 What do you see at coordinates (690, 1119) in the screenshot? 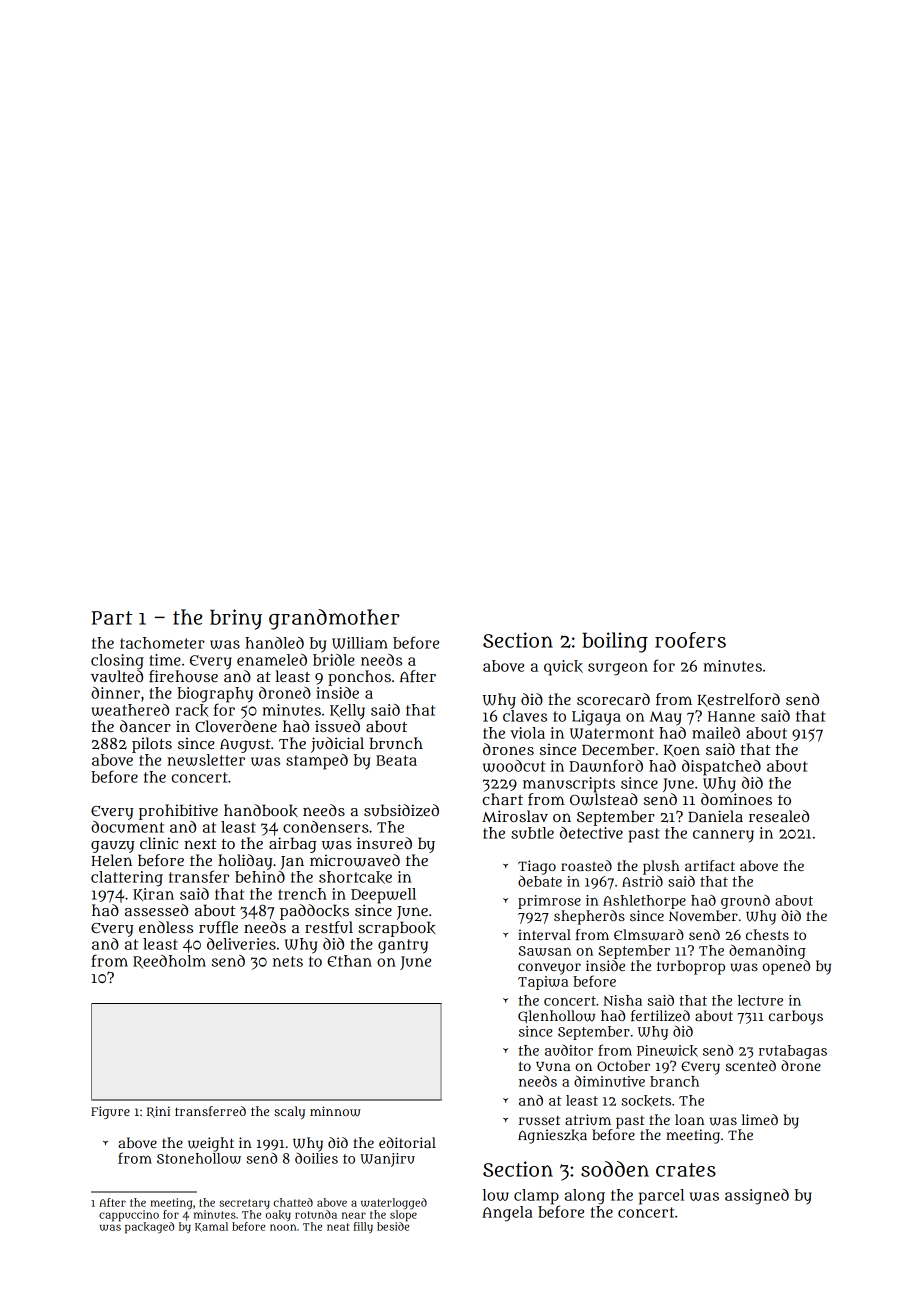
I see `loan` at bounding box center [690, 1119].
